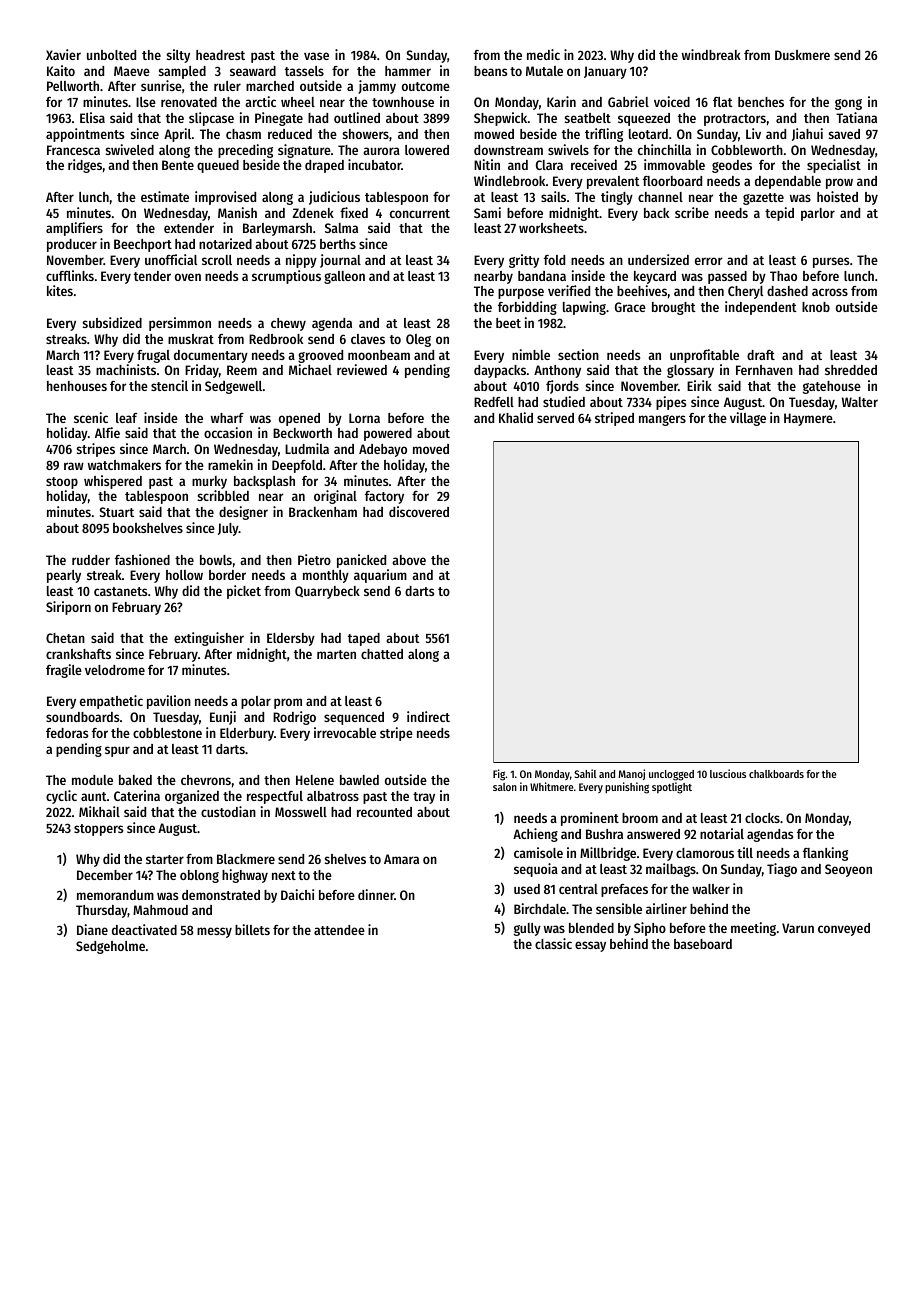  What do you see at coordinates (776, 774) in the page?
I see `chalkboards` at bounding box center [776, 774].
